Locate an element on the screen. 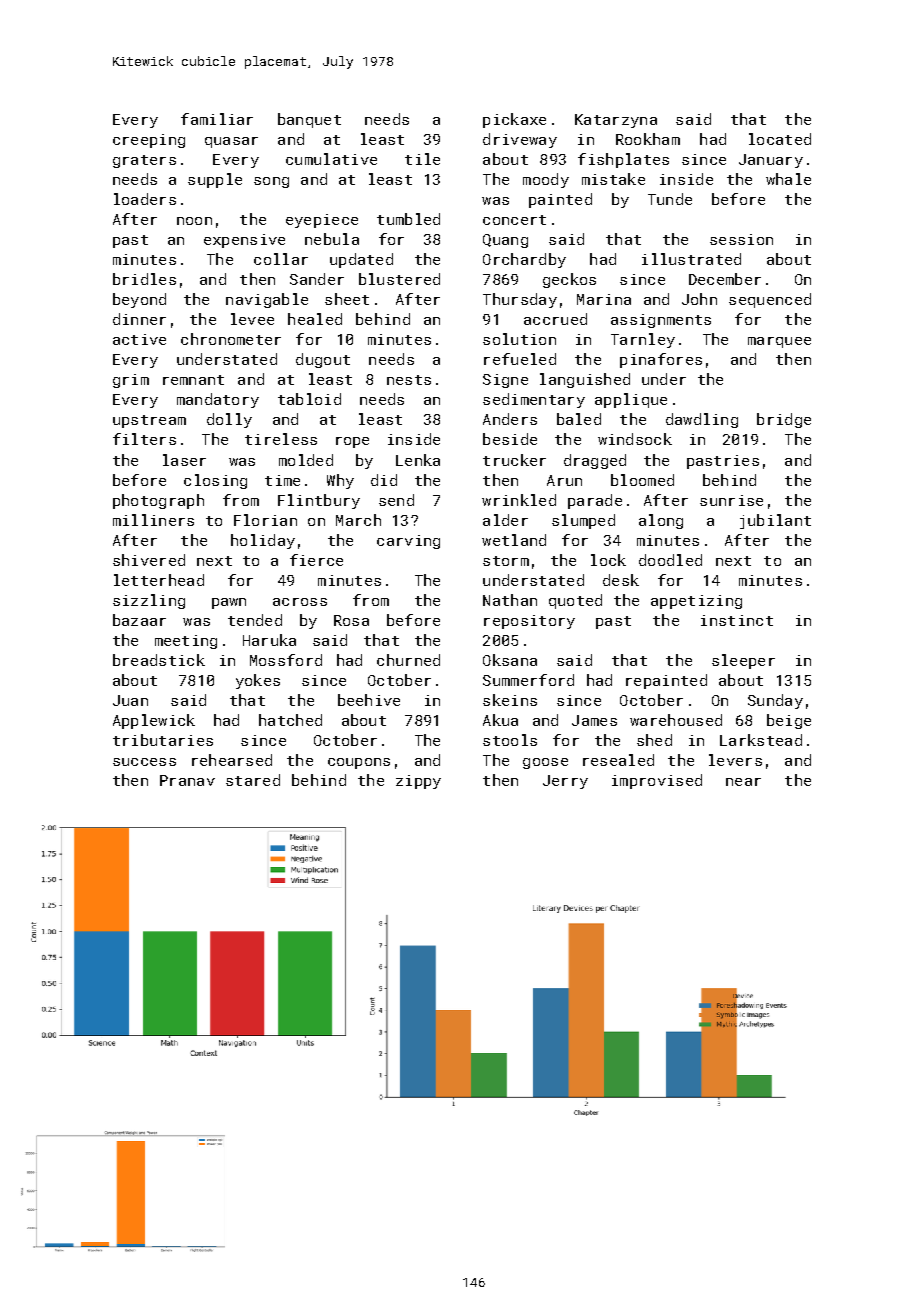 This screenshot has width=924, height=1308. graters is located at coordinates (144, 161).
